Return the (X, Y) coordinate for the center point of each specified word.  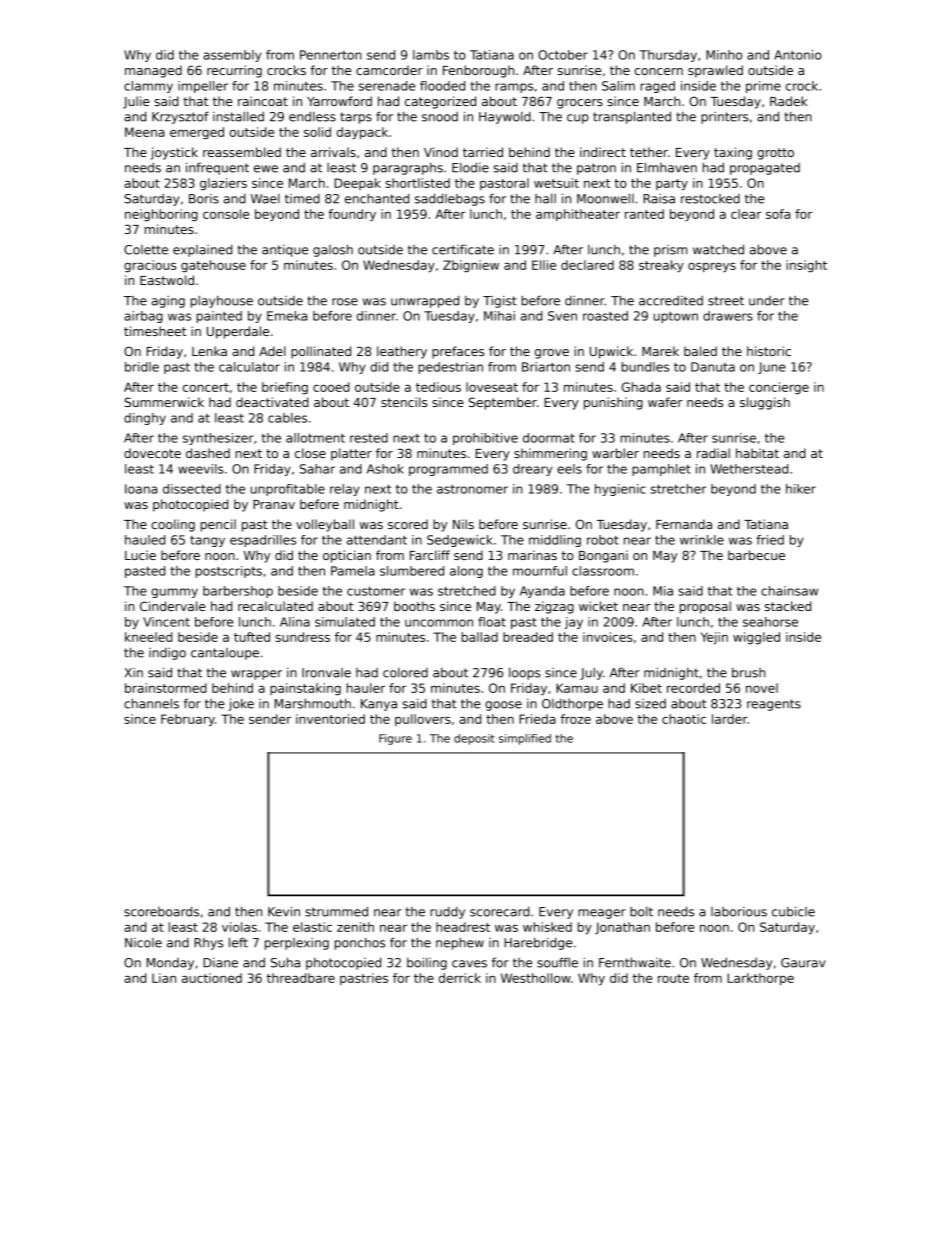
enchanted (377, 198)
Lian (164, 978)
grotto (775, 154)
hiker (801, 489)
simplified (525, 739)
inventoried (330, 719)
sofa (778, 214)
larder (730, 719)
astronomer (472, 489)
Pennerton (331, 55)
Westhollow (536, 978)
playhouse (222, 301)
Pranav (274, 504)
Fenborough (478, 71)
